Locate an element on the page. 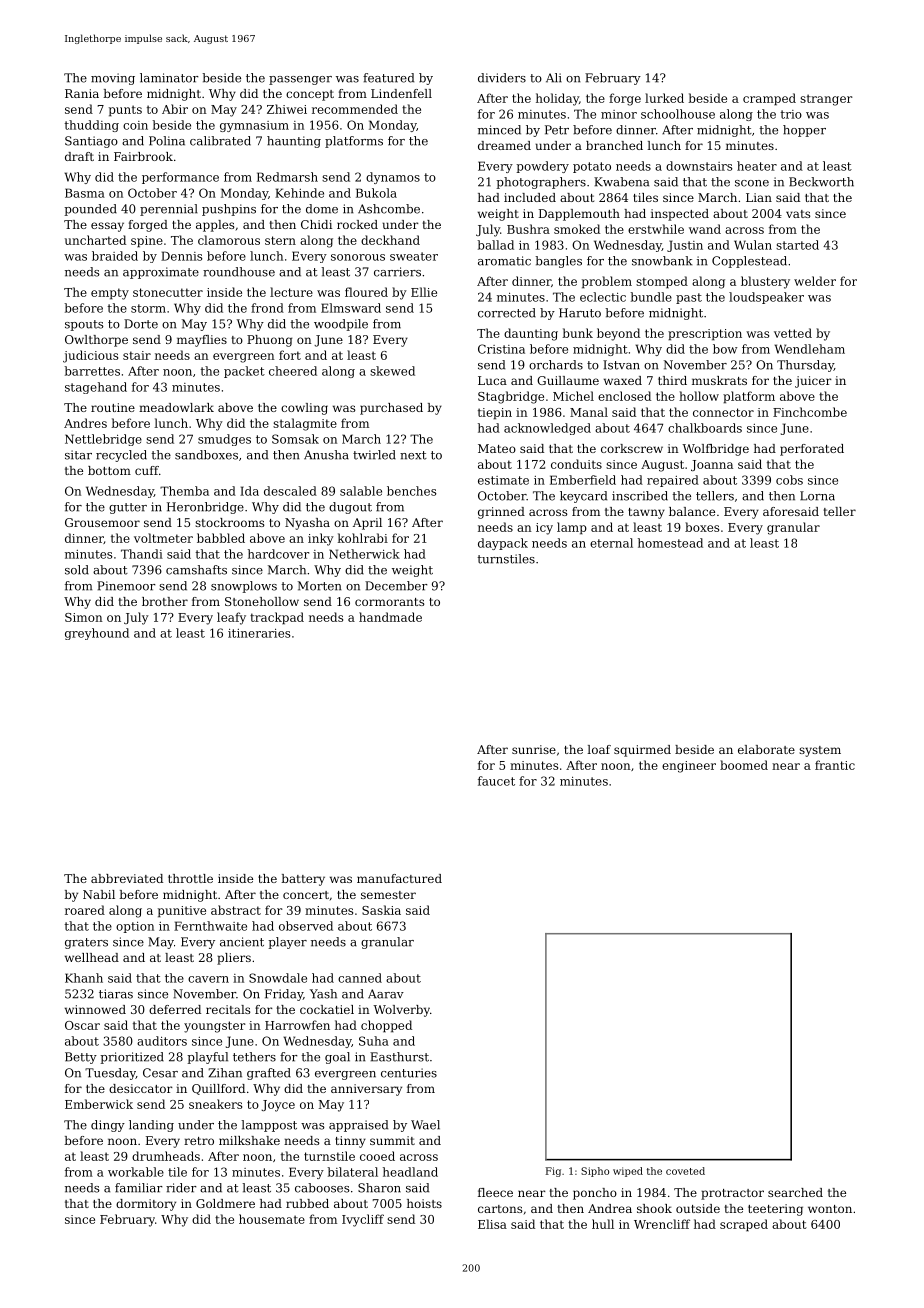 The height and width of the page is (1308, 924). greyhound is located at coordinates (97, 634).
